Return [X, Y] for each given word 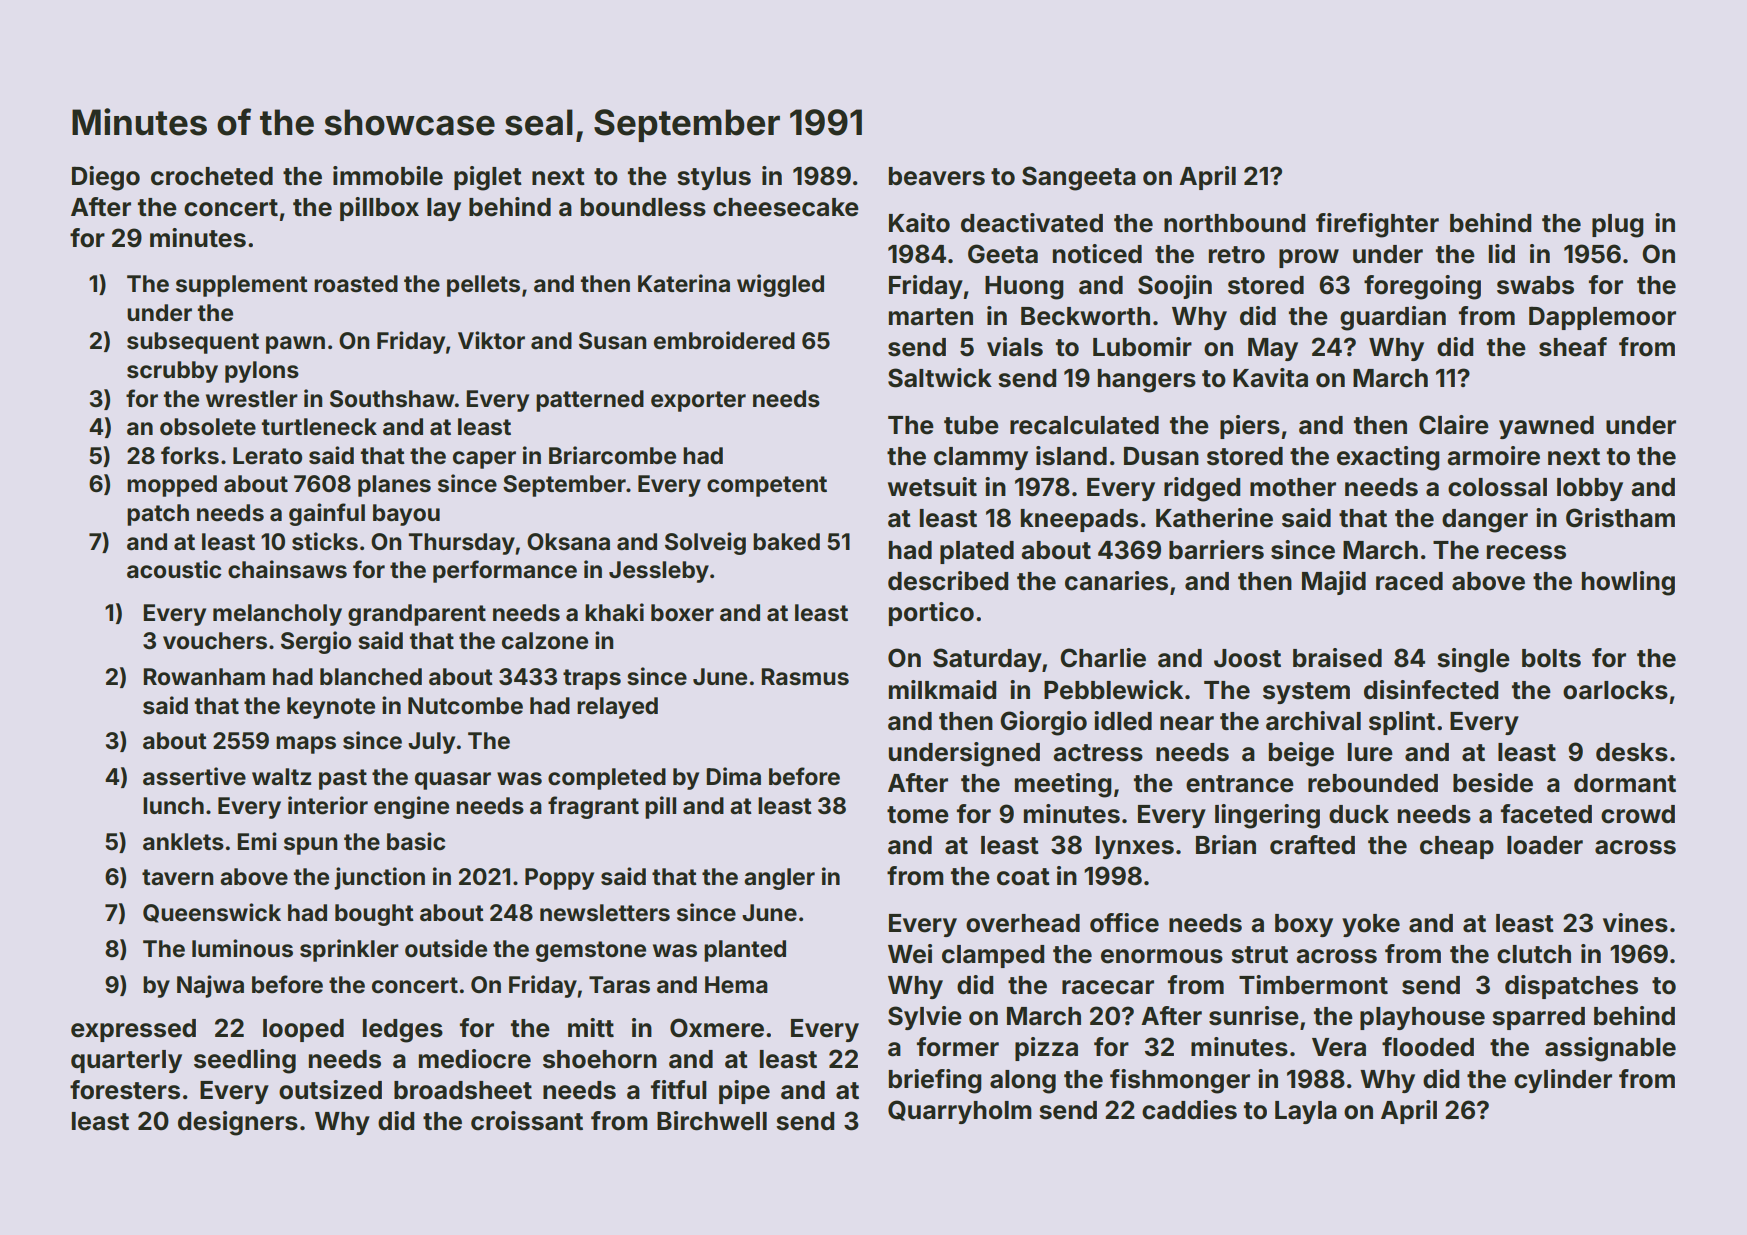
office [1124, 923]
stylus [714, 178]
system [1306, 693]
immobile [388, 176]
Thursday [461, 544]
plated [977, 552]
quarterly [126, 1061]
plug [1617, 226]
